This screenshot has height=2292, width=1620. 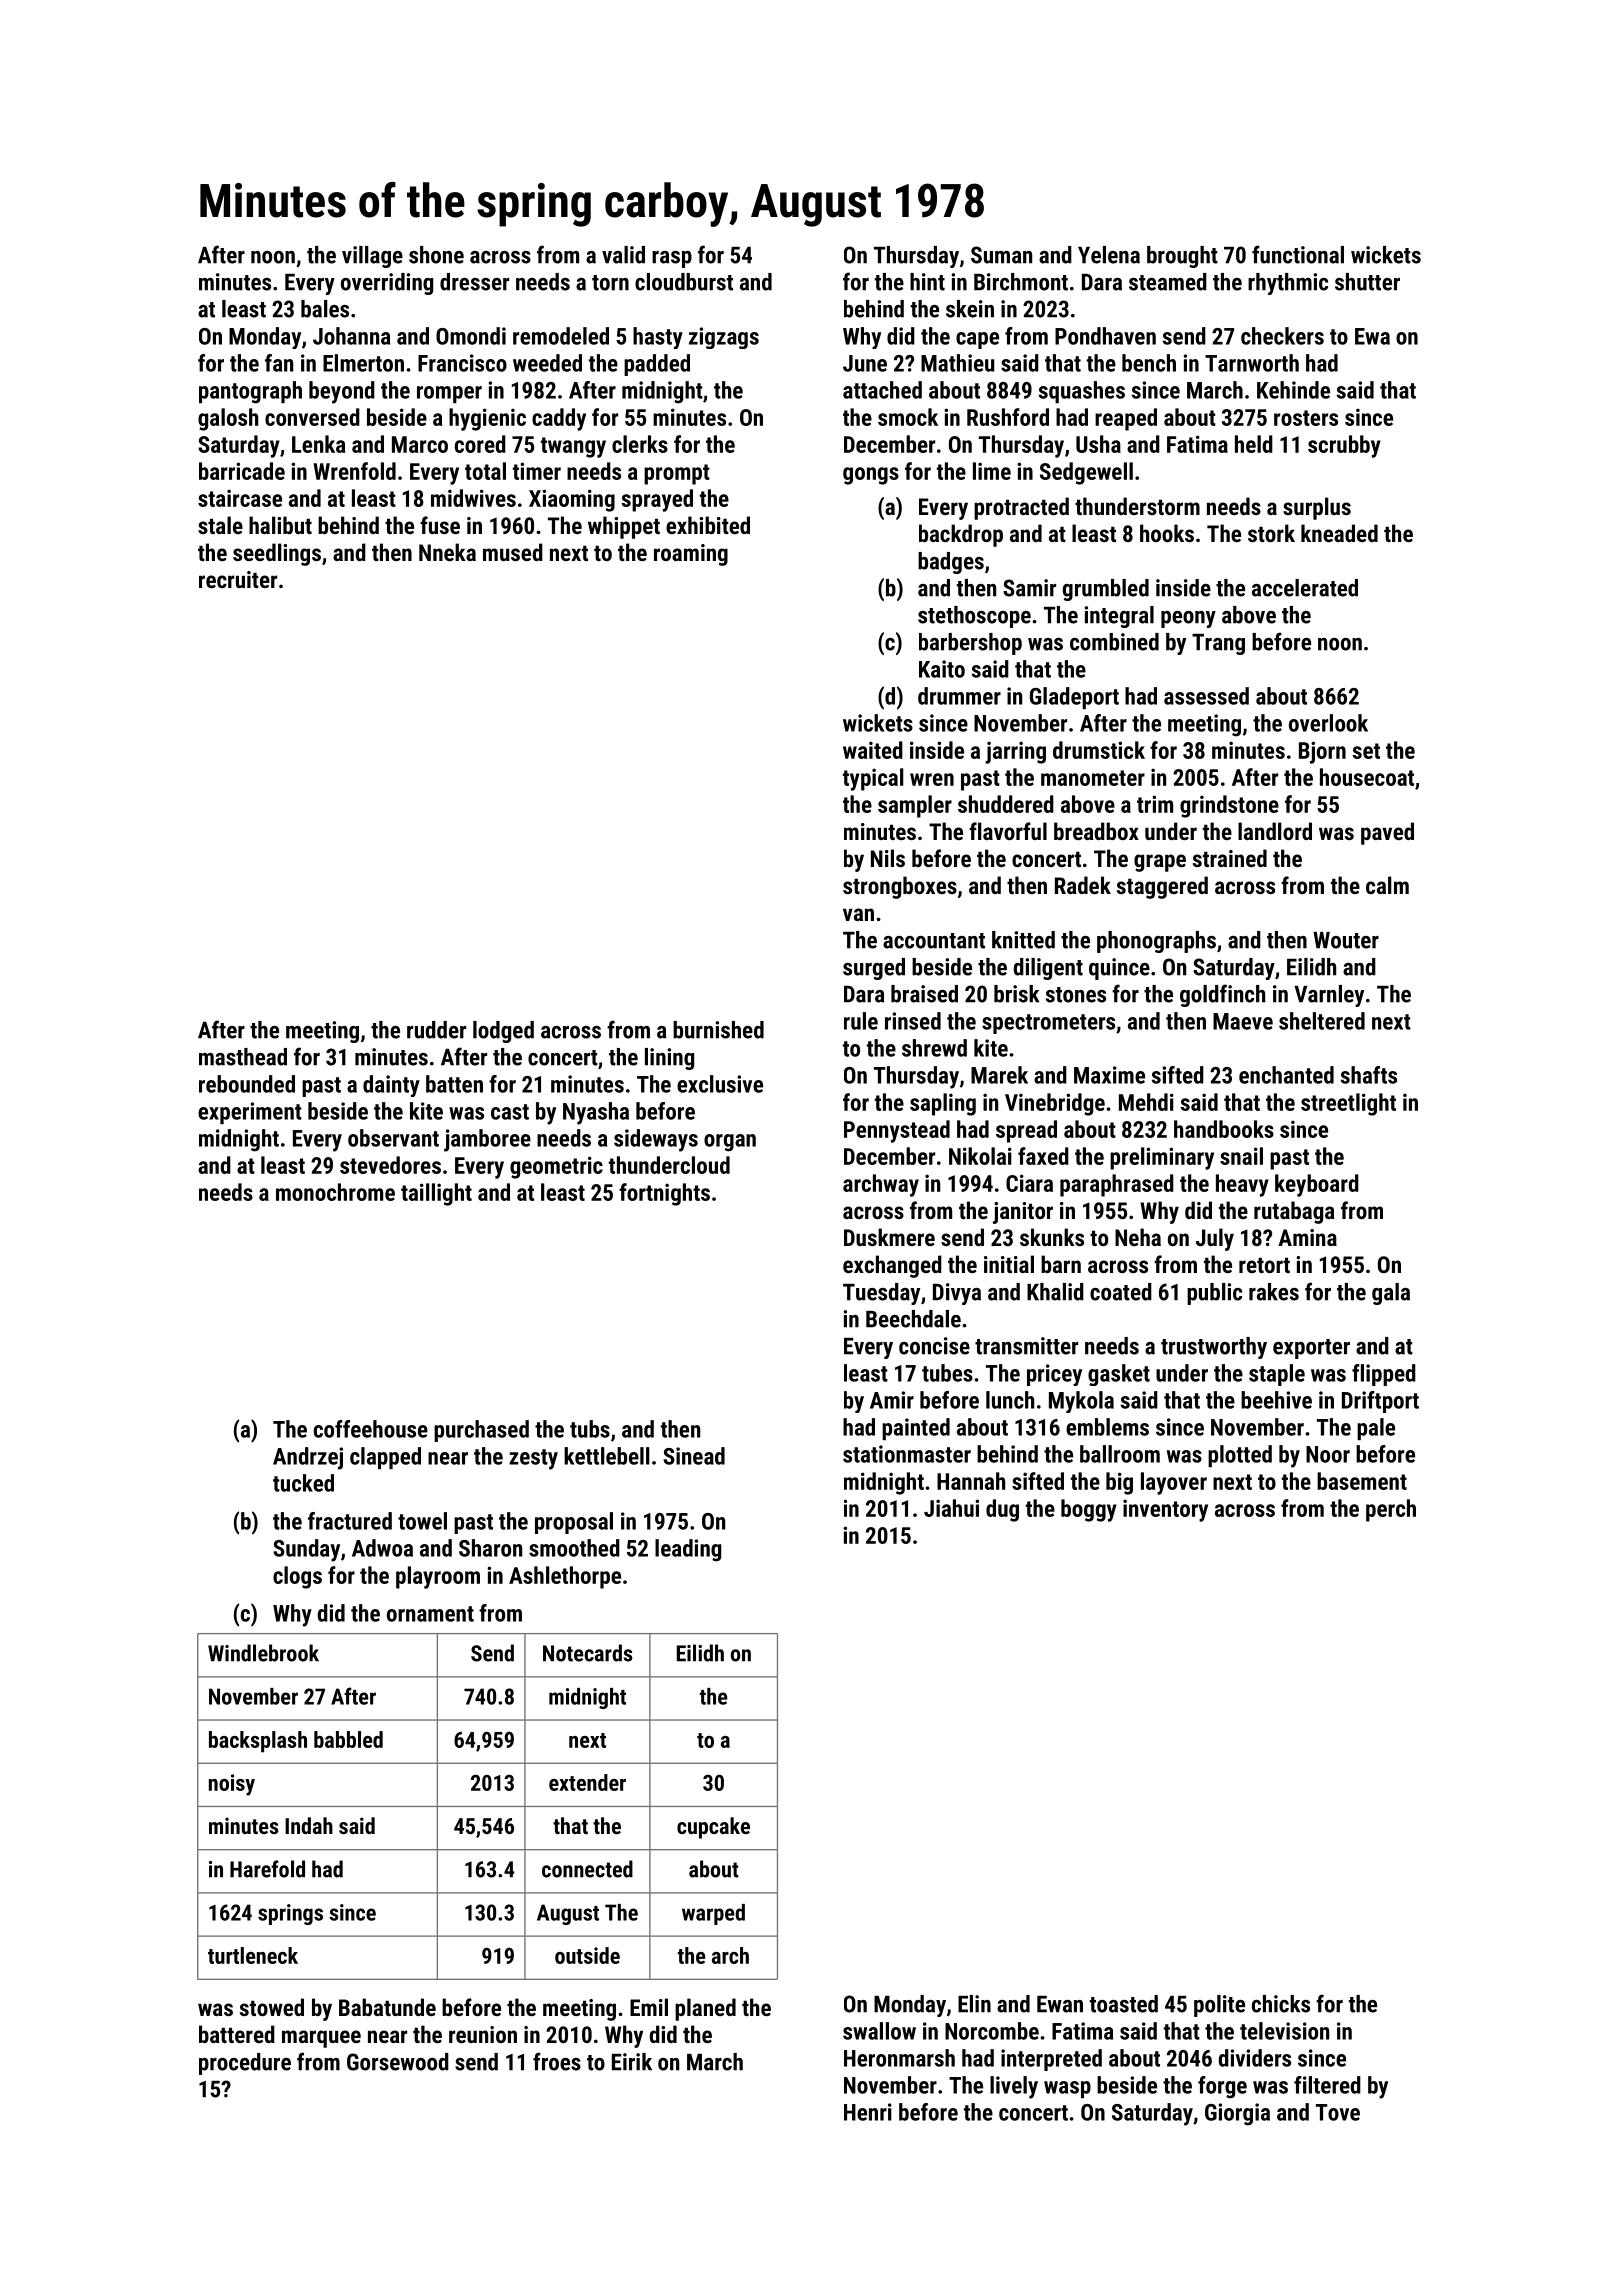 I want to click on Gorsewood, so click(x=398, y=2062).
